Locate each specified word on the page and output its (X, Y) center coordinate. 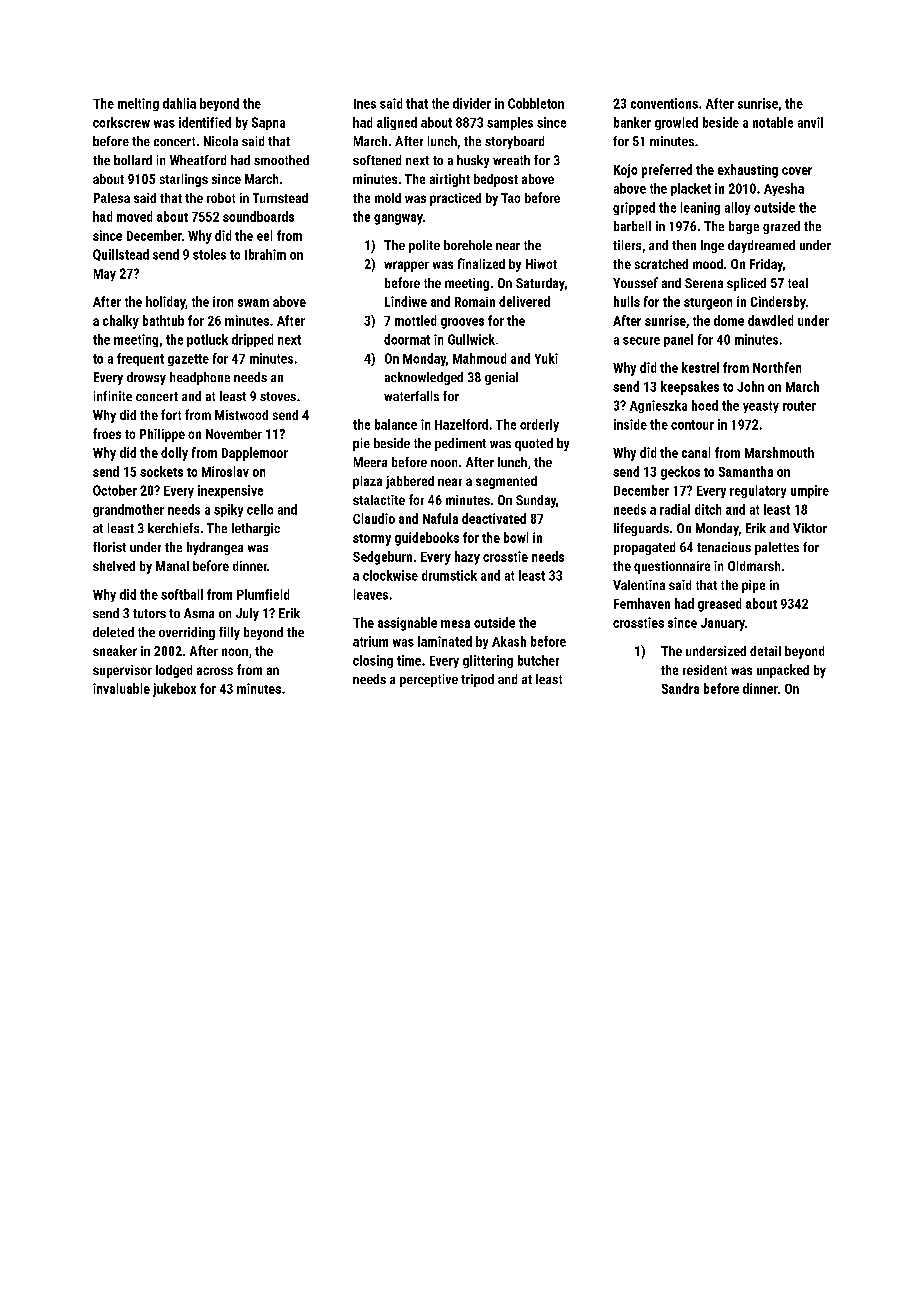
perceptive (429, 680)
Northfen (777, 367)
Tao (510, 198)
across (215, 671)
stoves (278, 396)
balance (396, 424)
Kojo (625, 171)
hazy (467, 558)
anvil (810, 122)
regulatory (758, 491)
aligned (397, 123)
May (105, 275)
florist (109, 547)
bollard (133, 160)
